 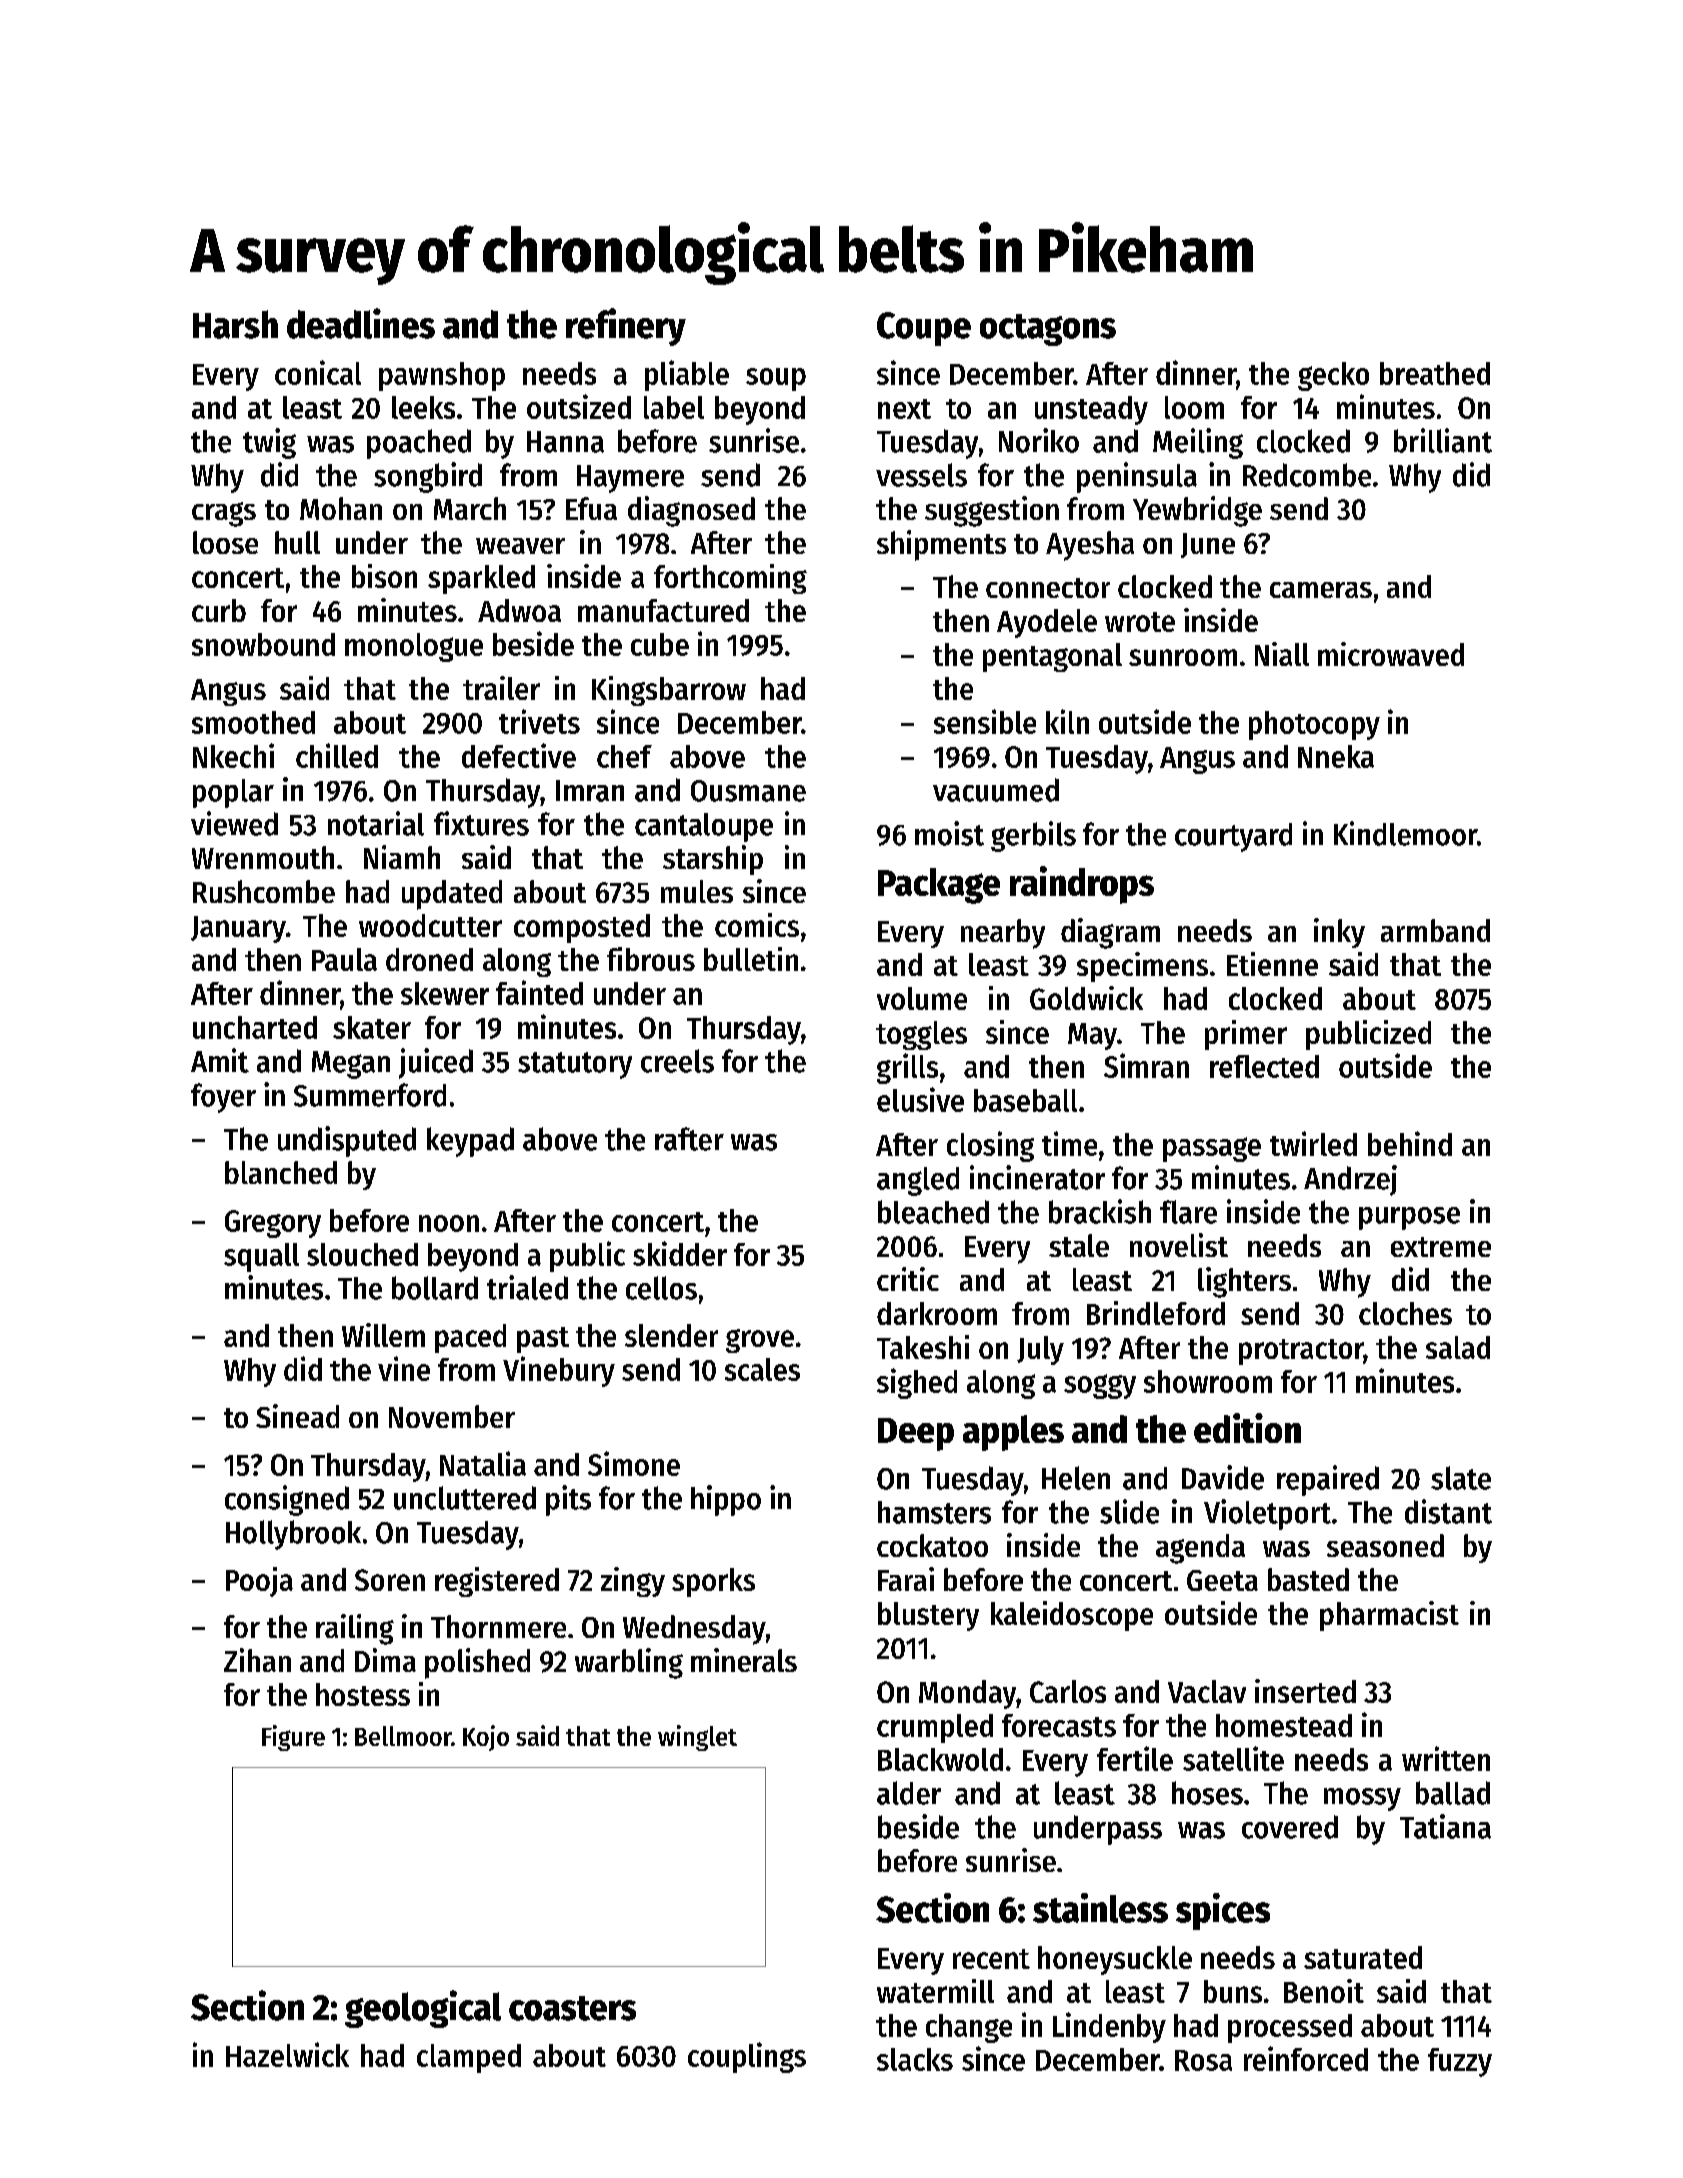 What do you see at coordinates (1445, 1826) in the image?
I see `Tatiana` at bounding box center [1445, 1826].
